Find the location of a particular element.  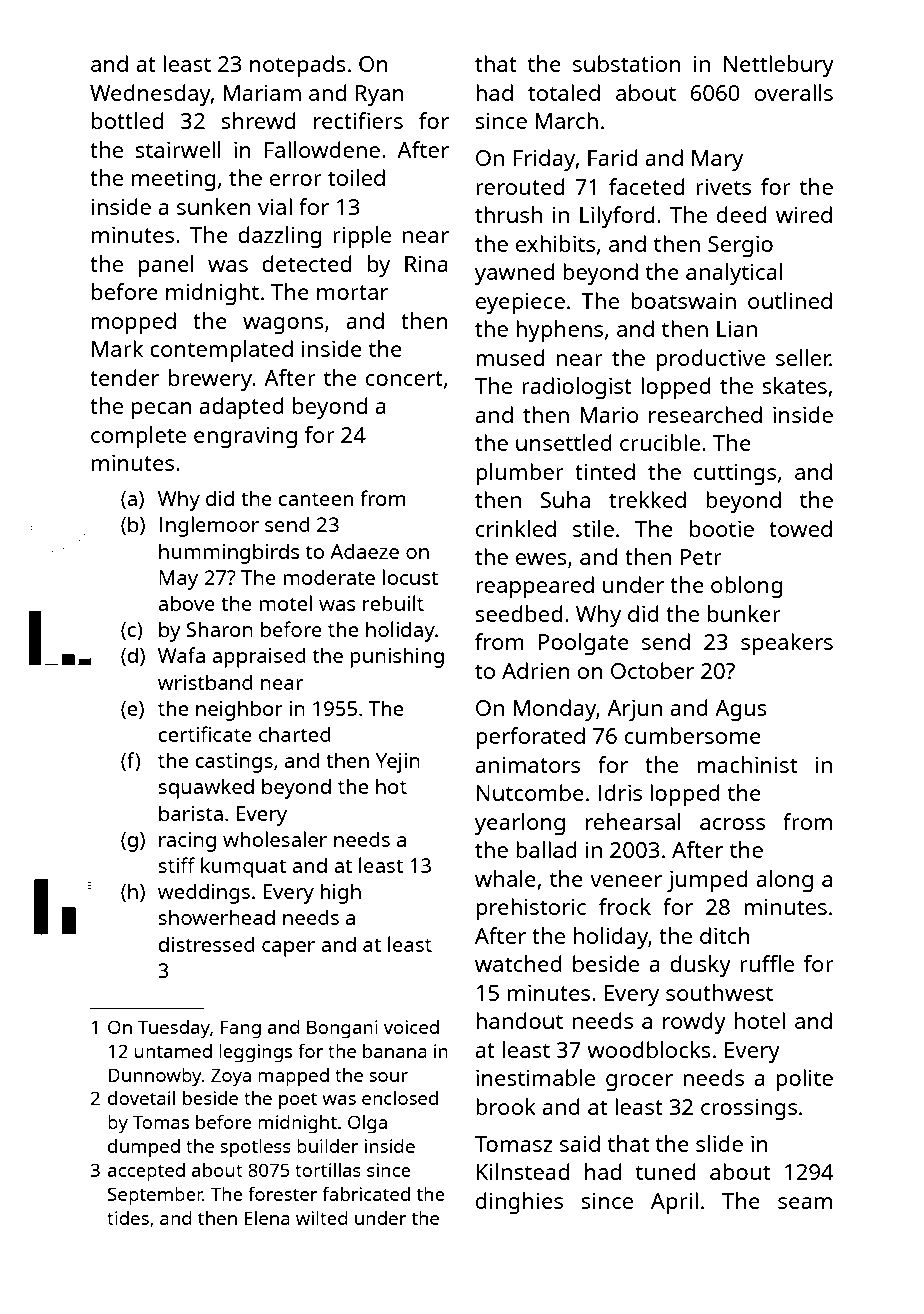

castings is located at coordinates (234, 763).
